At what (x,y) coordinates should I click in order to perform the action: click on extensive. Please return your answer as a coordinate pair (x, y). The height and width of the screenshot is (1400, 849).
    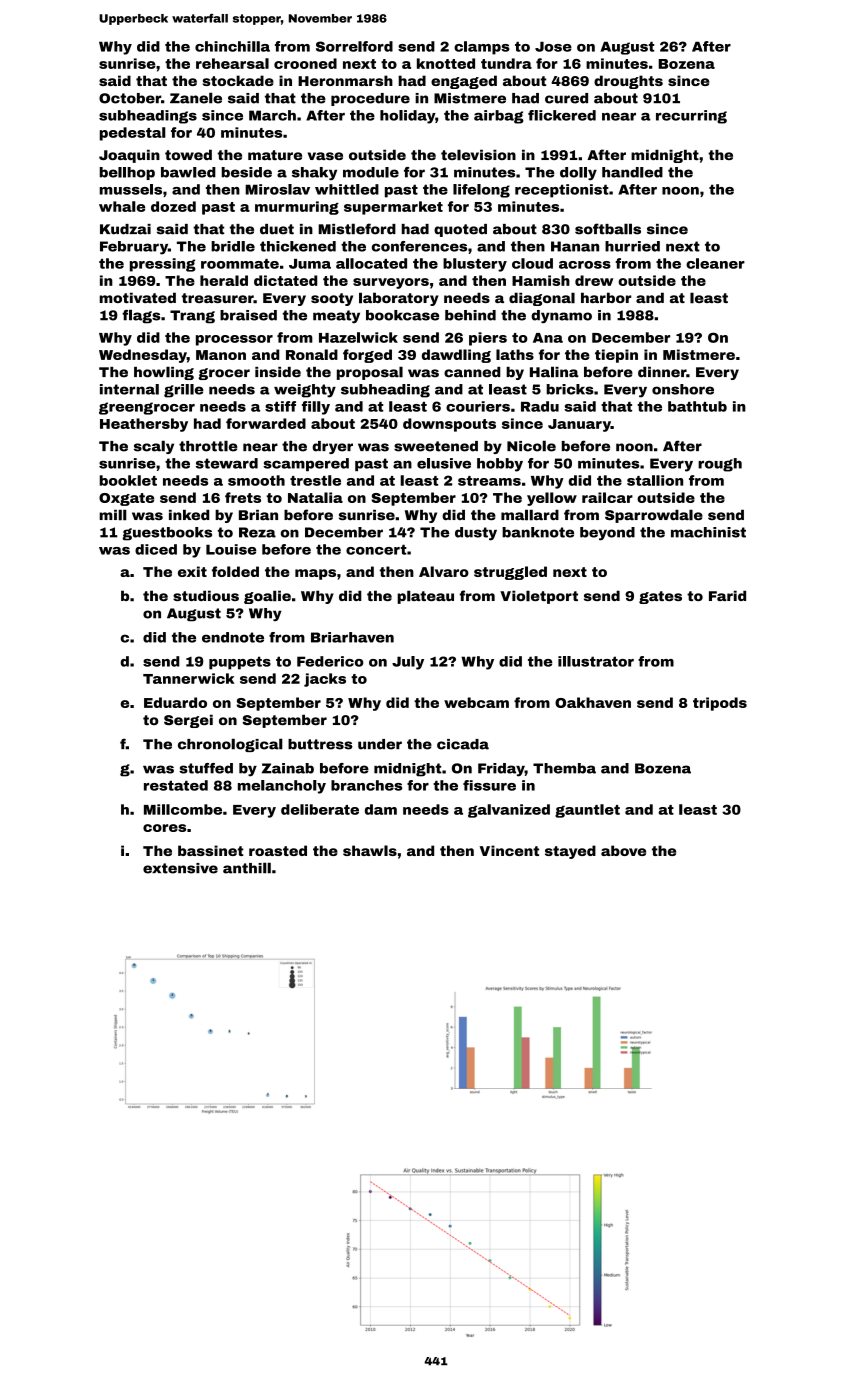
    Looking at the image, I should click on (180, 868).
